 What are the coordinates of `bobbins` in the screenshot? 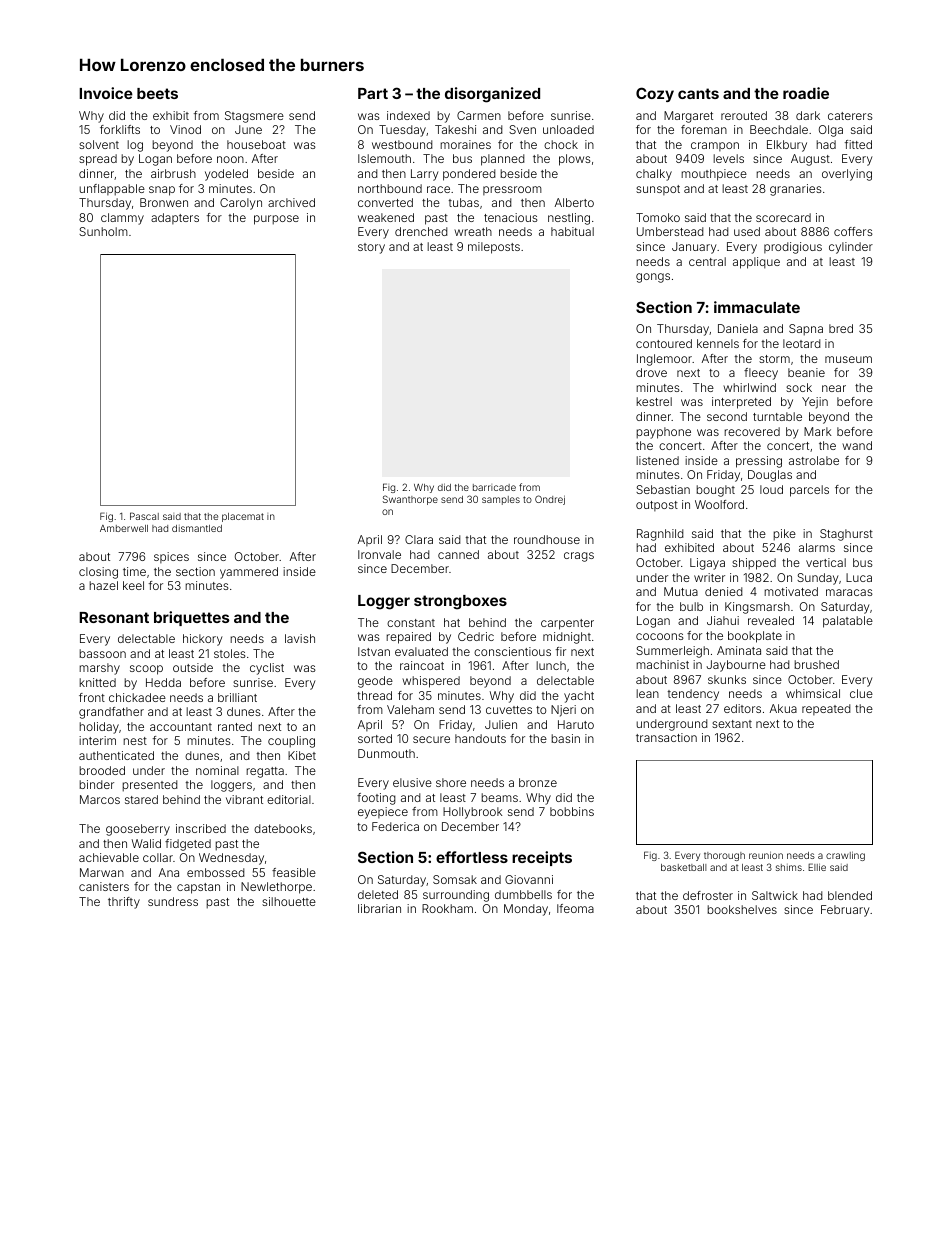 It's located at (572, 811).
